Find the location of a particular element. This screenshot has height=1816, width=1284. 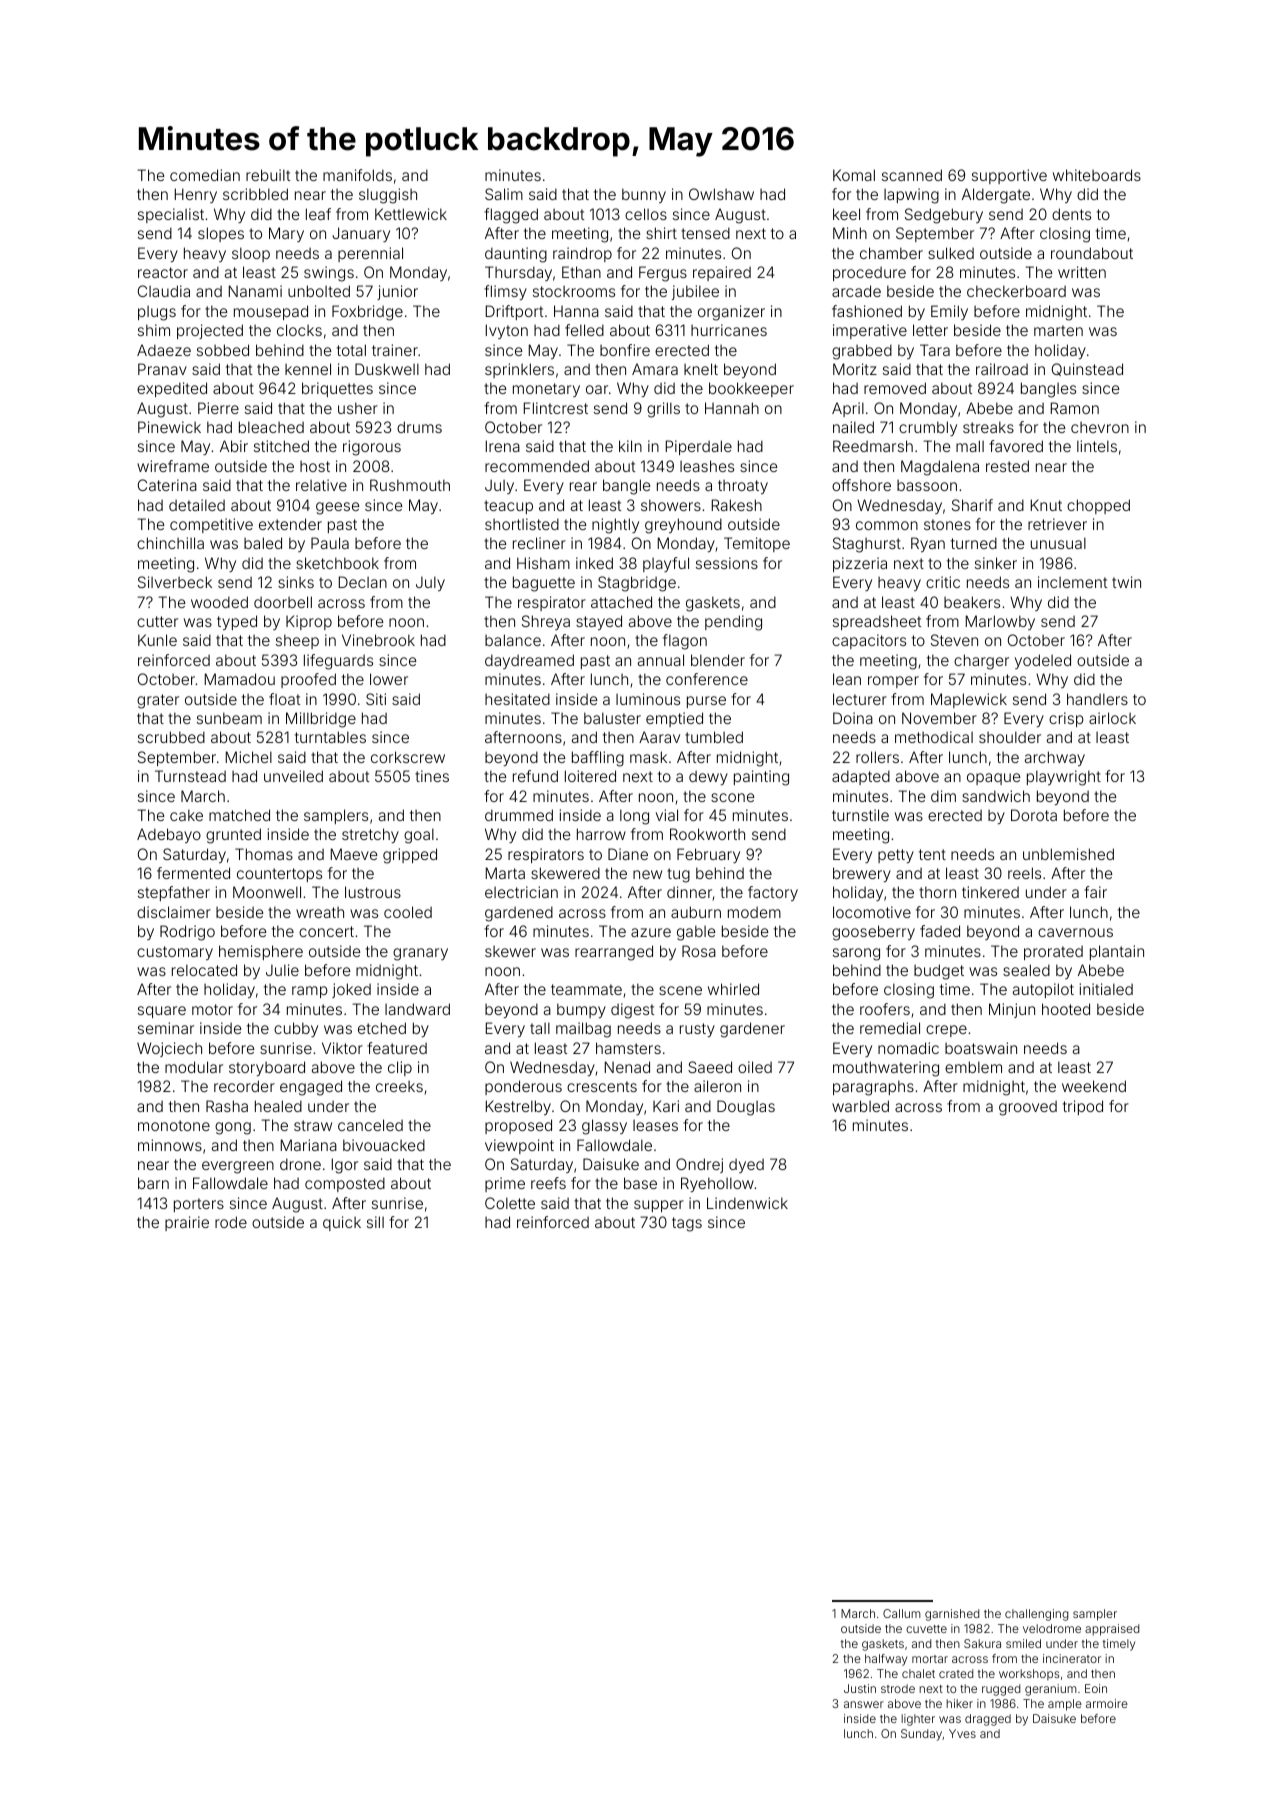

twin is located at coordinates (1126, 582).
